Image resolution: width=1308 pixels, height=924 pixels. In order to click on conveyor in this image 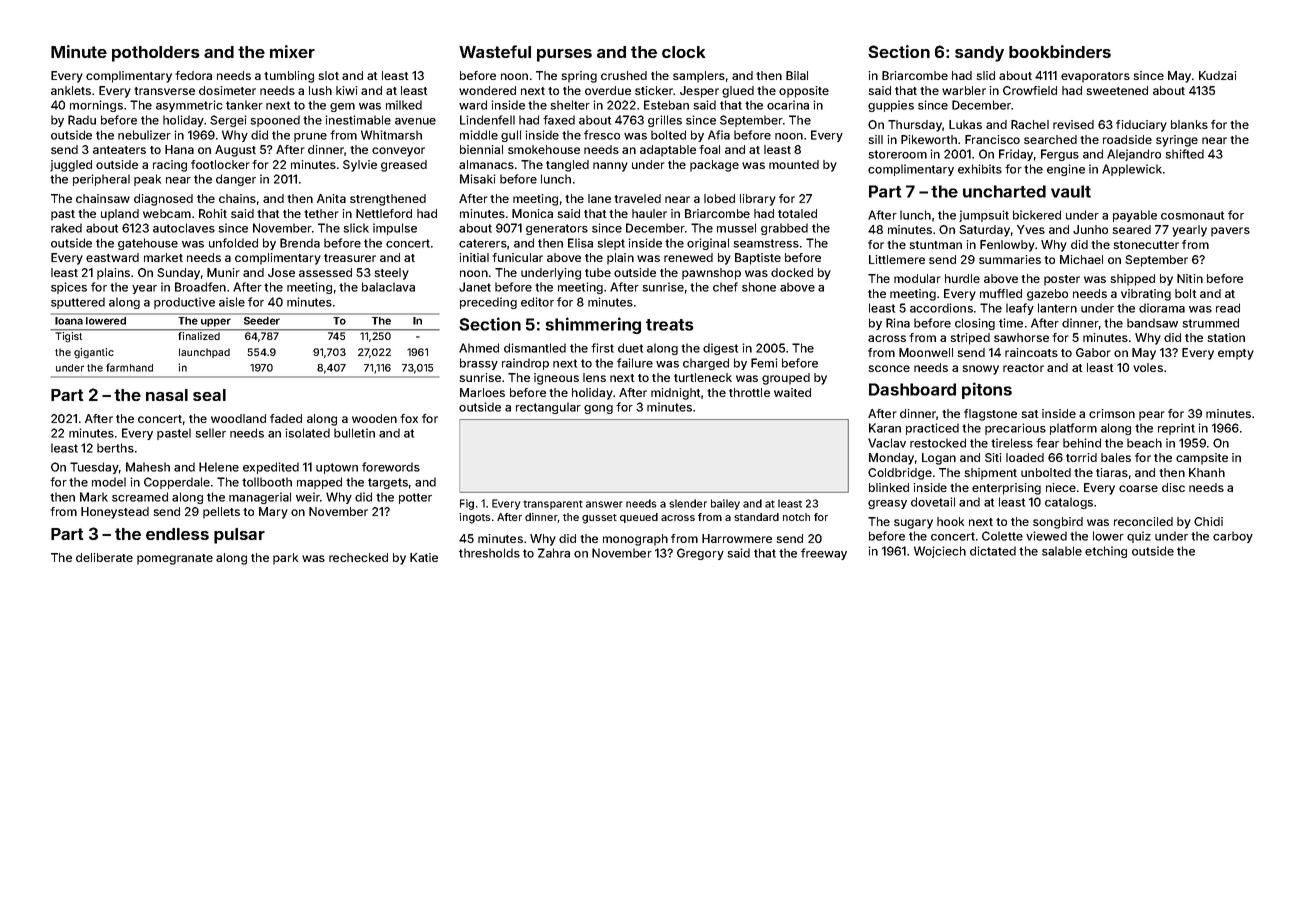, I will do `click(398, 152)`.
